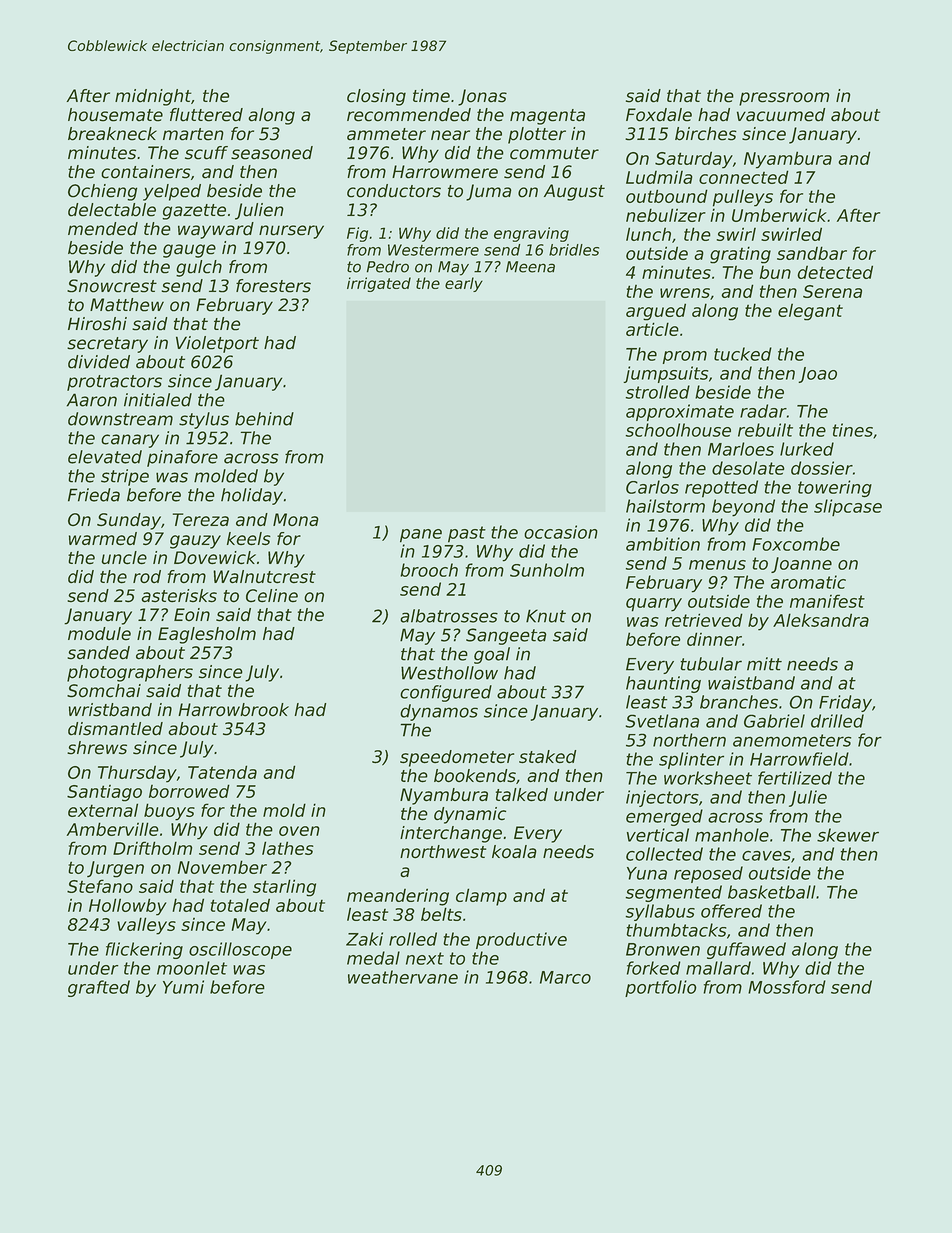  I want to click on retrieved, so click(704, 620).
